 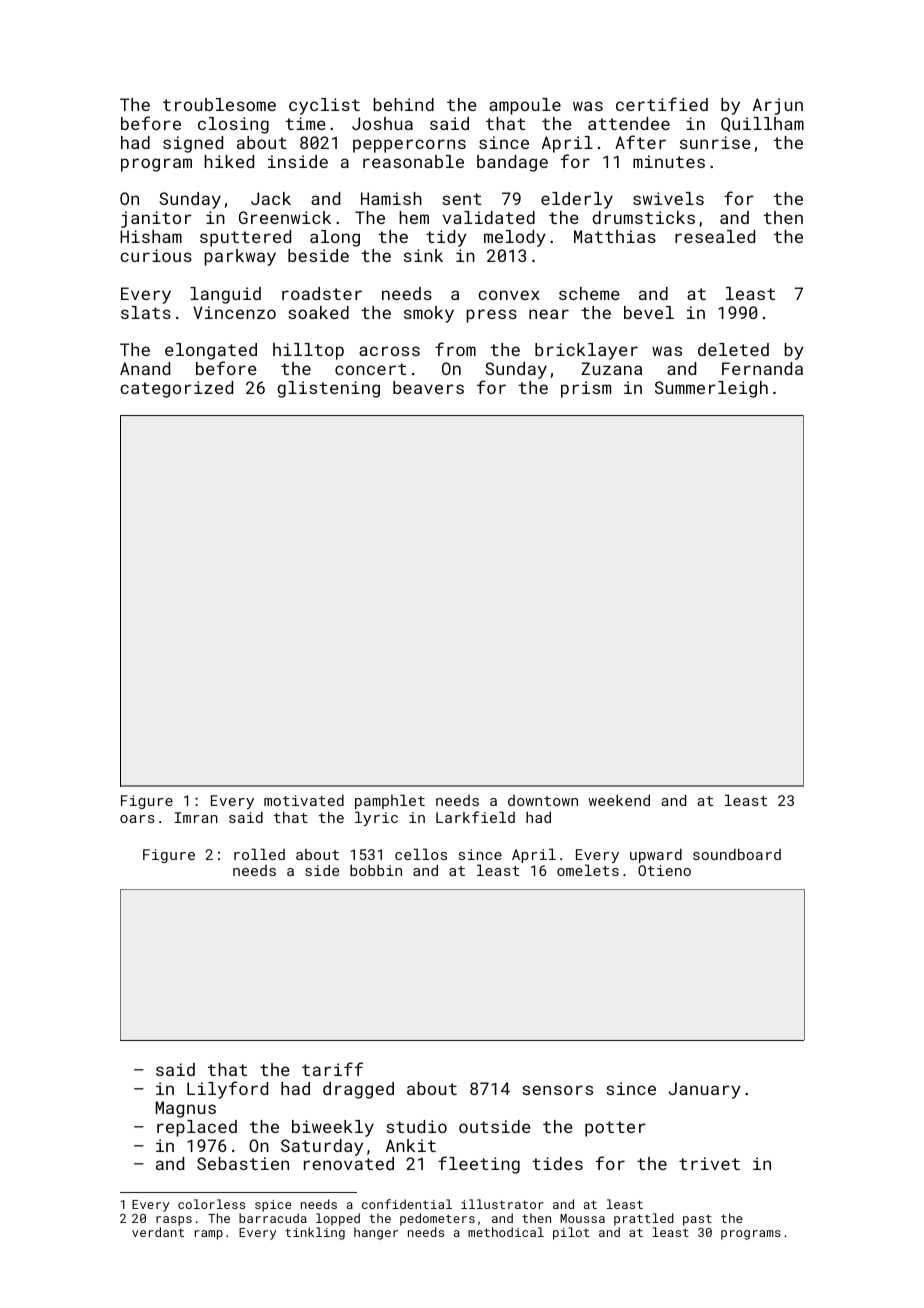 I want to click on Summerleigh, so click(x=711, y=389).
